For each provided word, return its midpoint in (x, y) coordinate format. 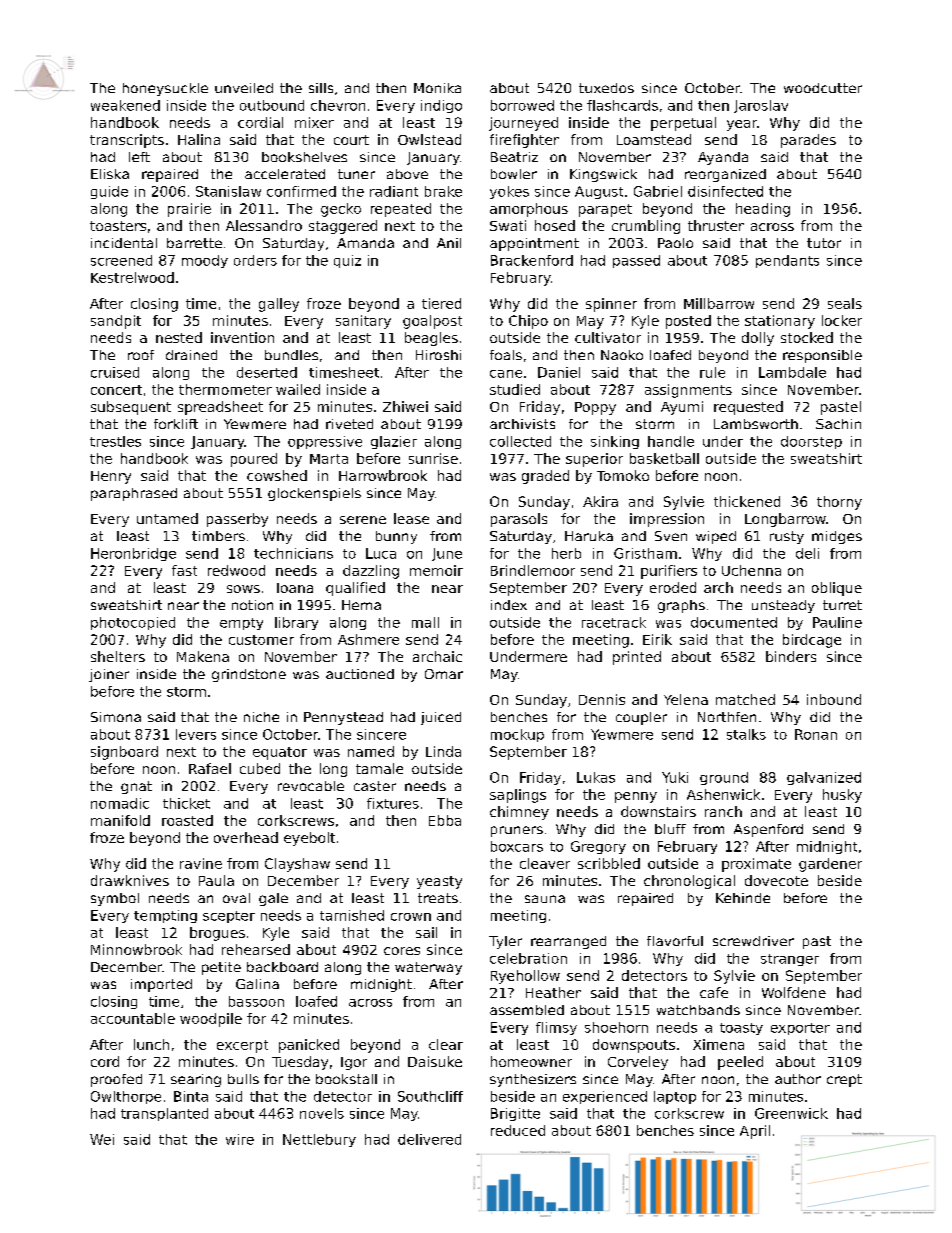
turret (842, 605)
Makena (203, 656)
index (509, 605)
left (139, 157)
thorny (839, 503)
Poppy (595, 408)
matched (745, 699)
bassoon (256, 1001)
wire (240, 1139)
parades (808, 141)
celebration (528, 958)
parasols (519, 520)
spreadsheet (220, 408)
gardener (830, 865)
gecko (341, 210)
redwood (236, 570)
